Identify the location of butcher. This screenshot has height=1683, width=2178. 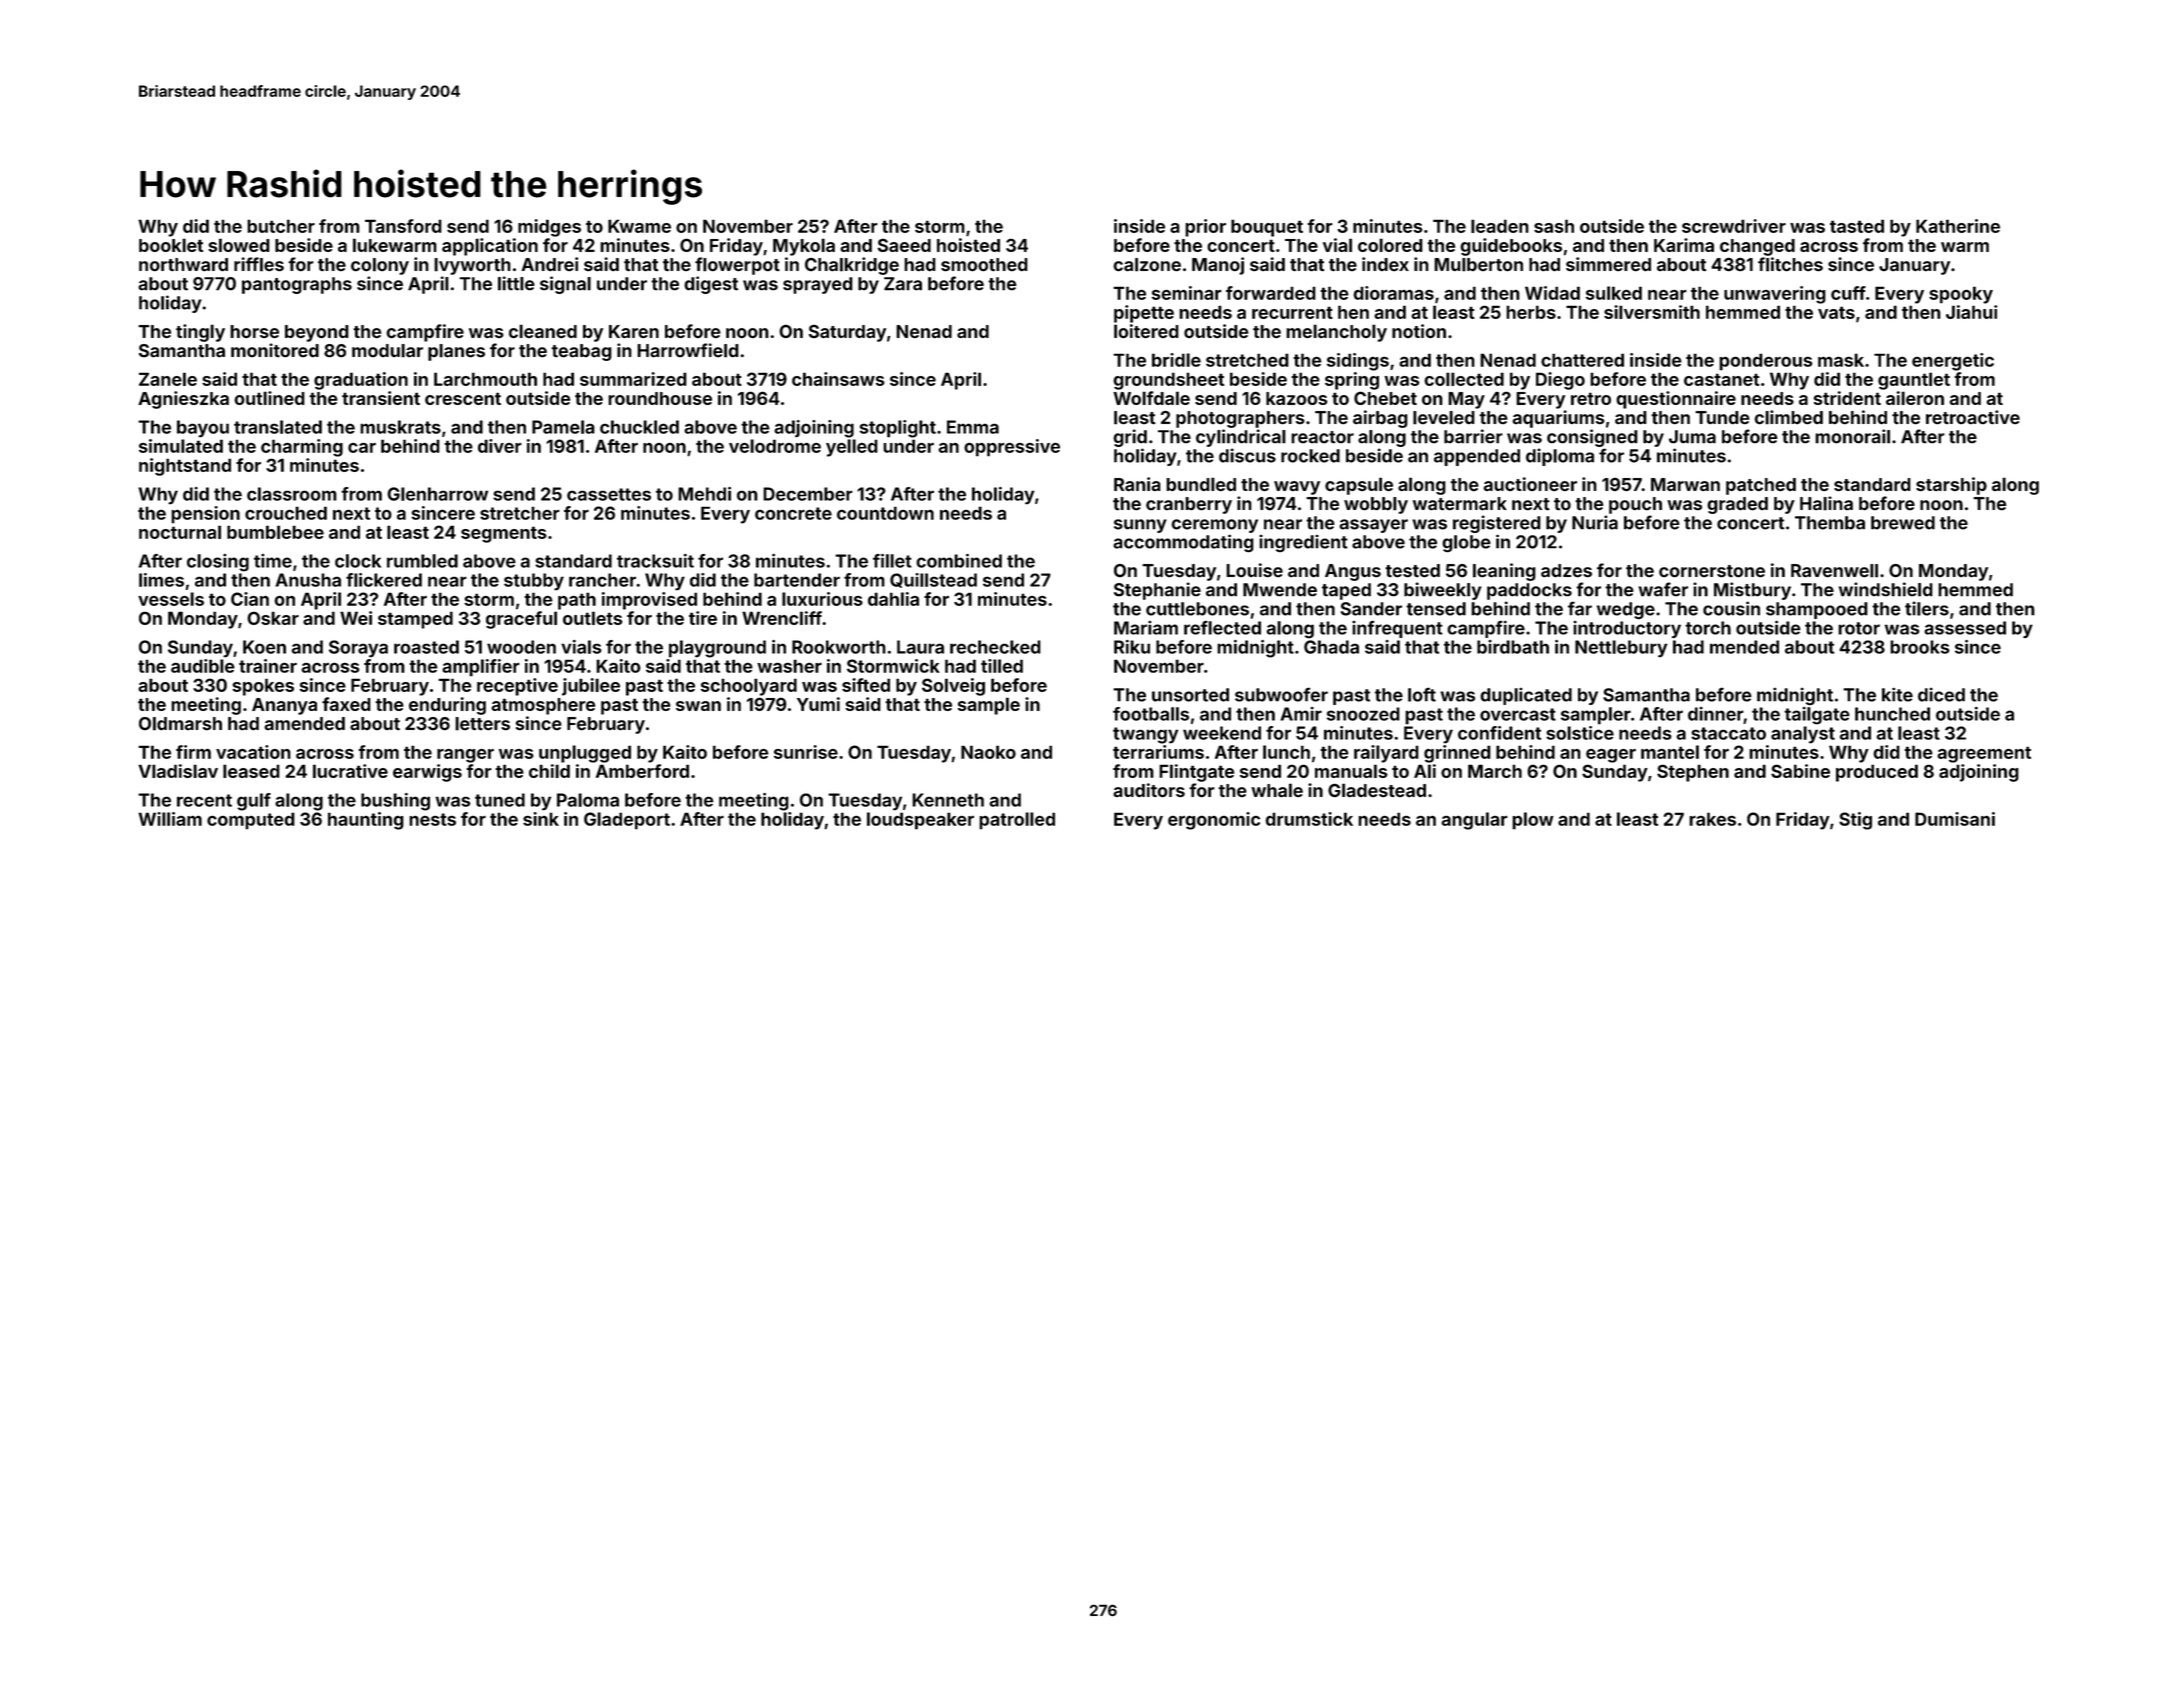
(281, 226).
